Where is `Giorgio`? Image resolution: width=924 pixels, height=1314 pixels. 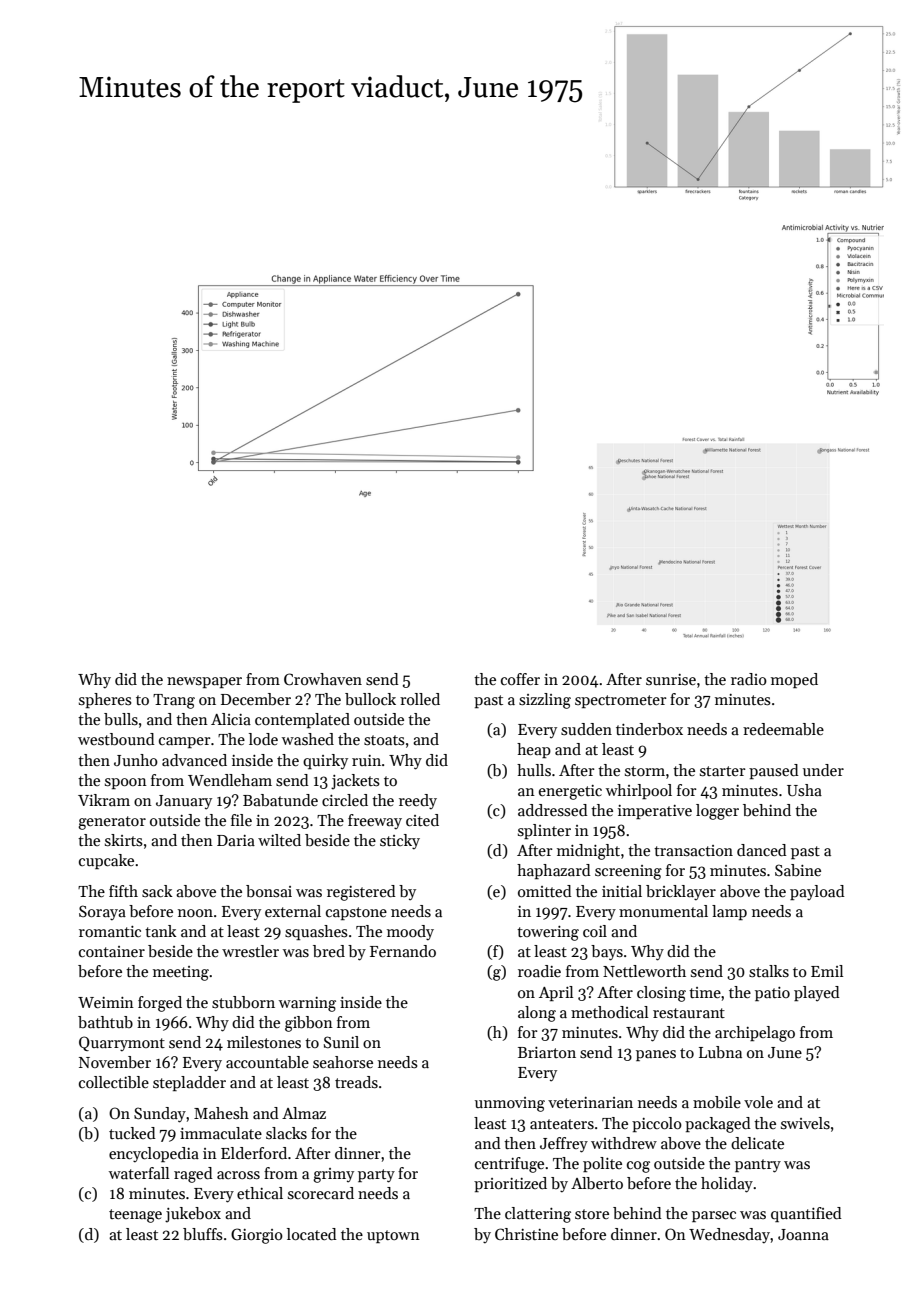
Giorgio is located at coordinates (257, 1236).
